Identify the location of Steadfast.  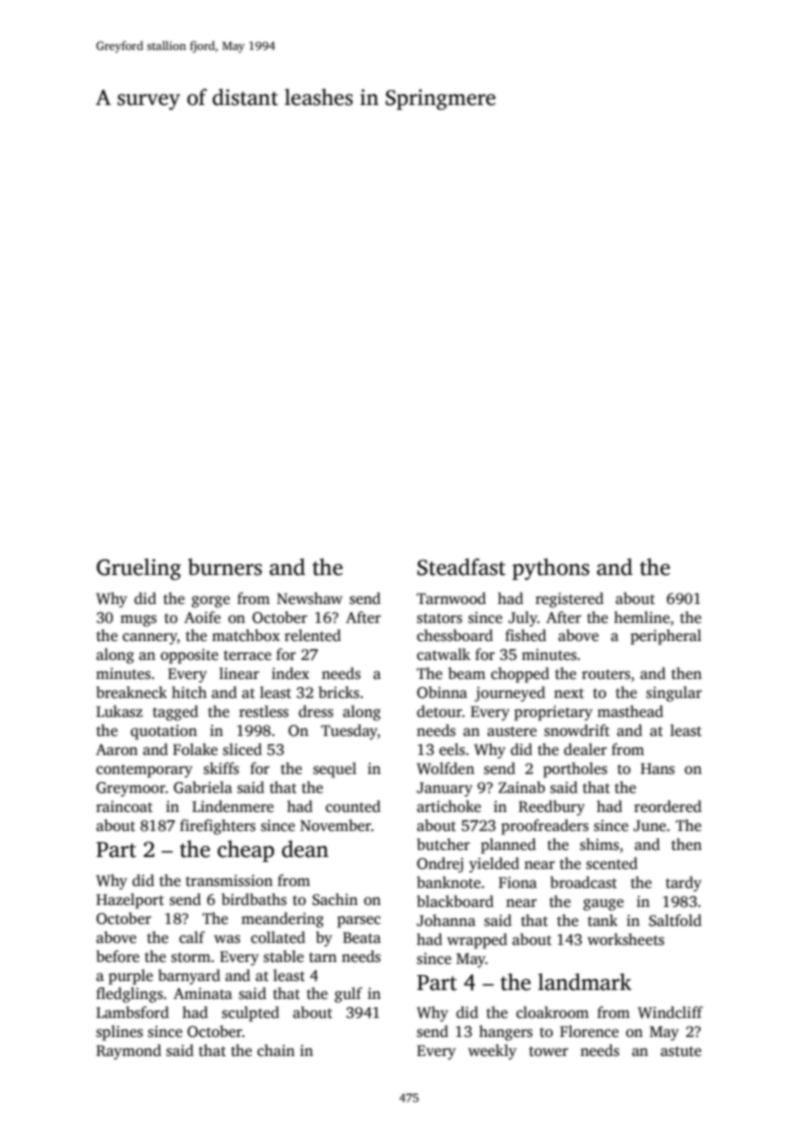
(461, 567).
